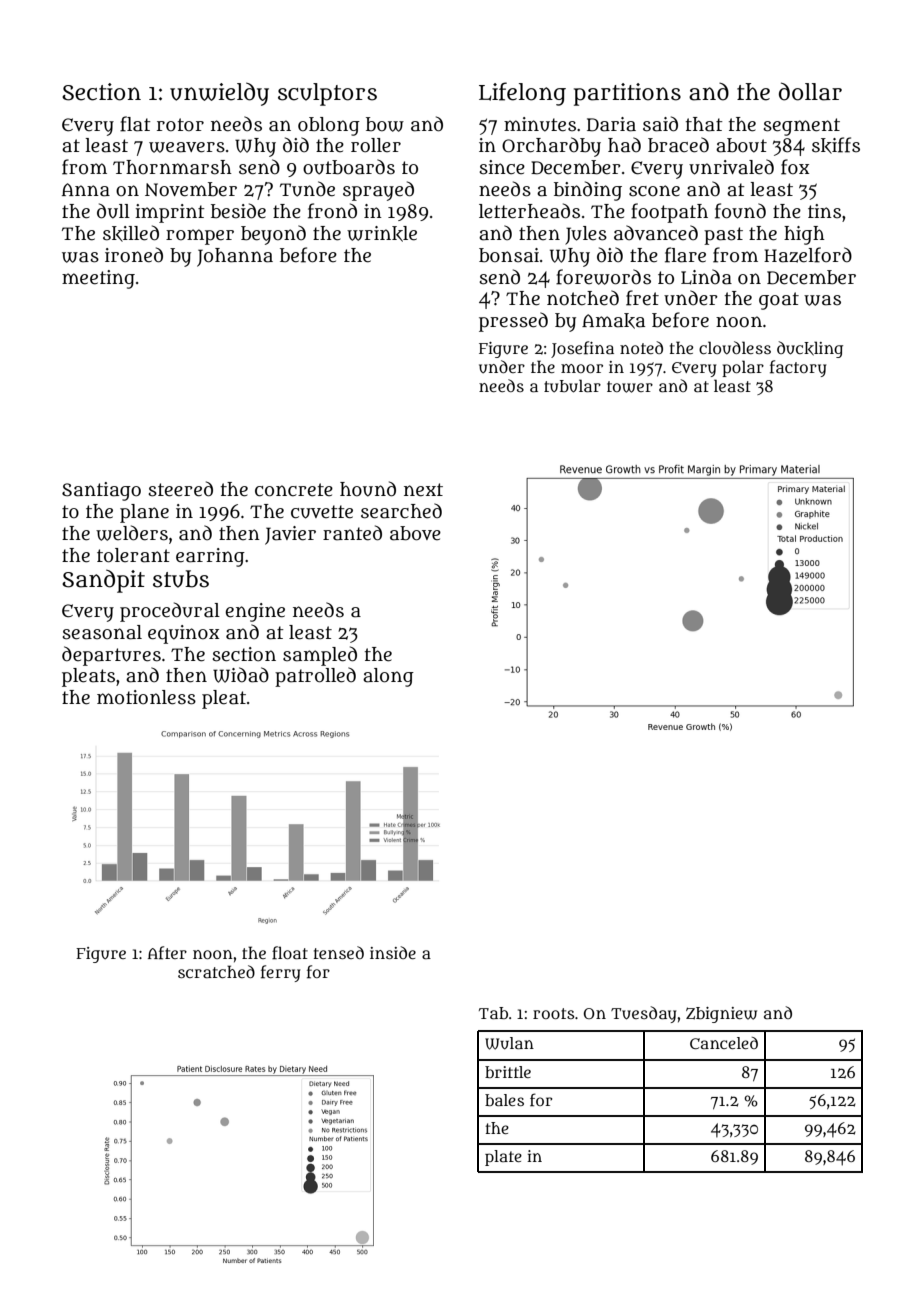 The width and height of the screenshot is (924, 1314). I want to click on above, so click(415, 533).
